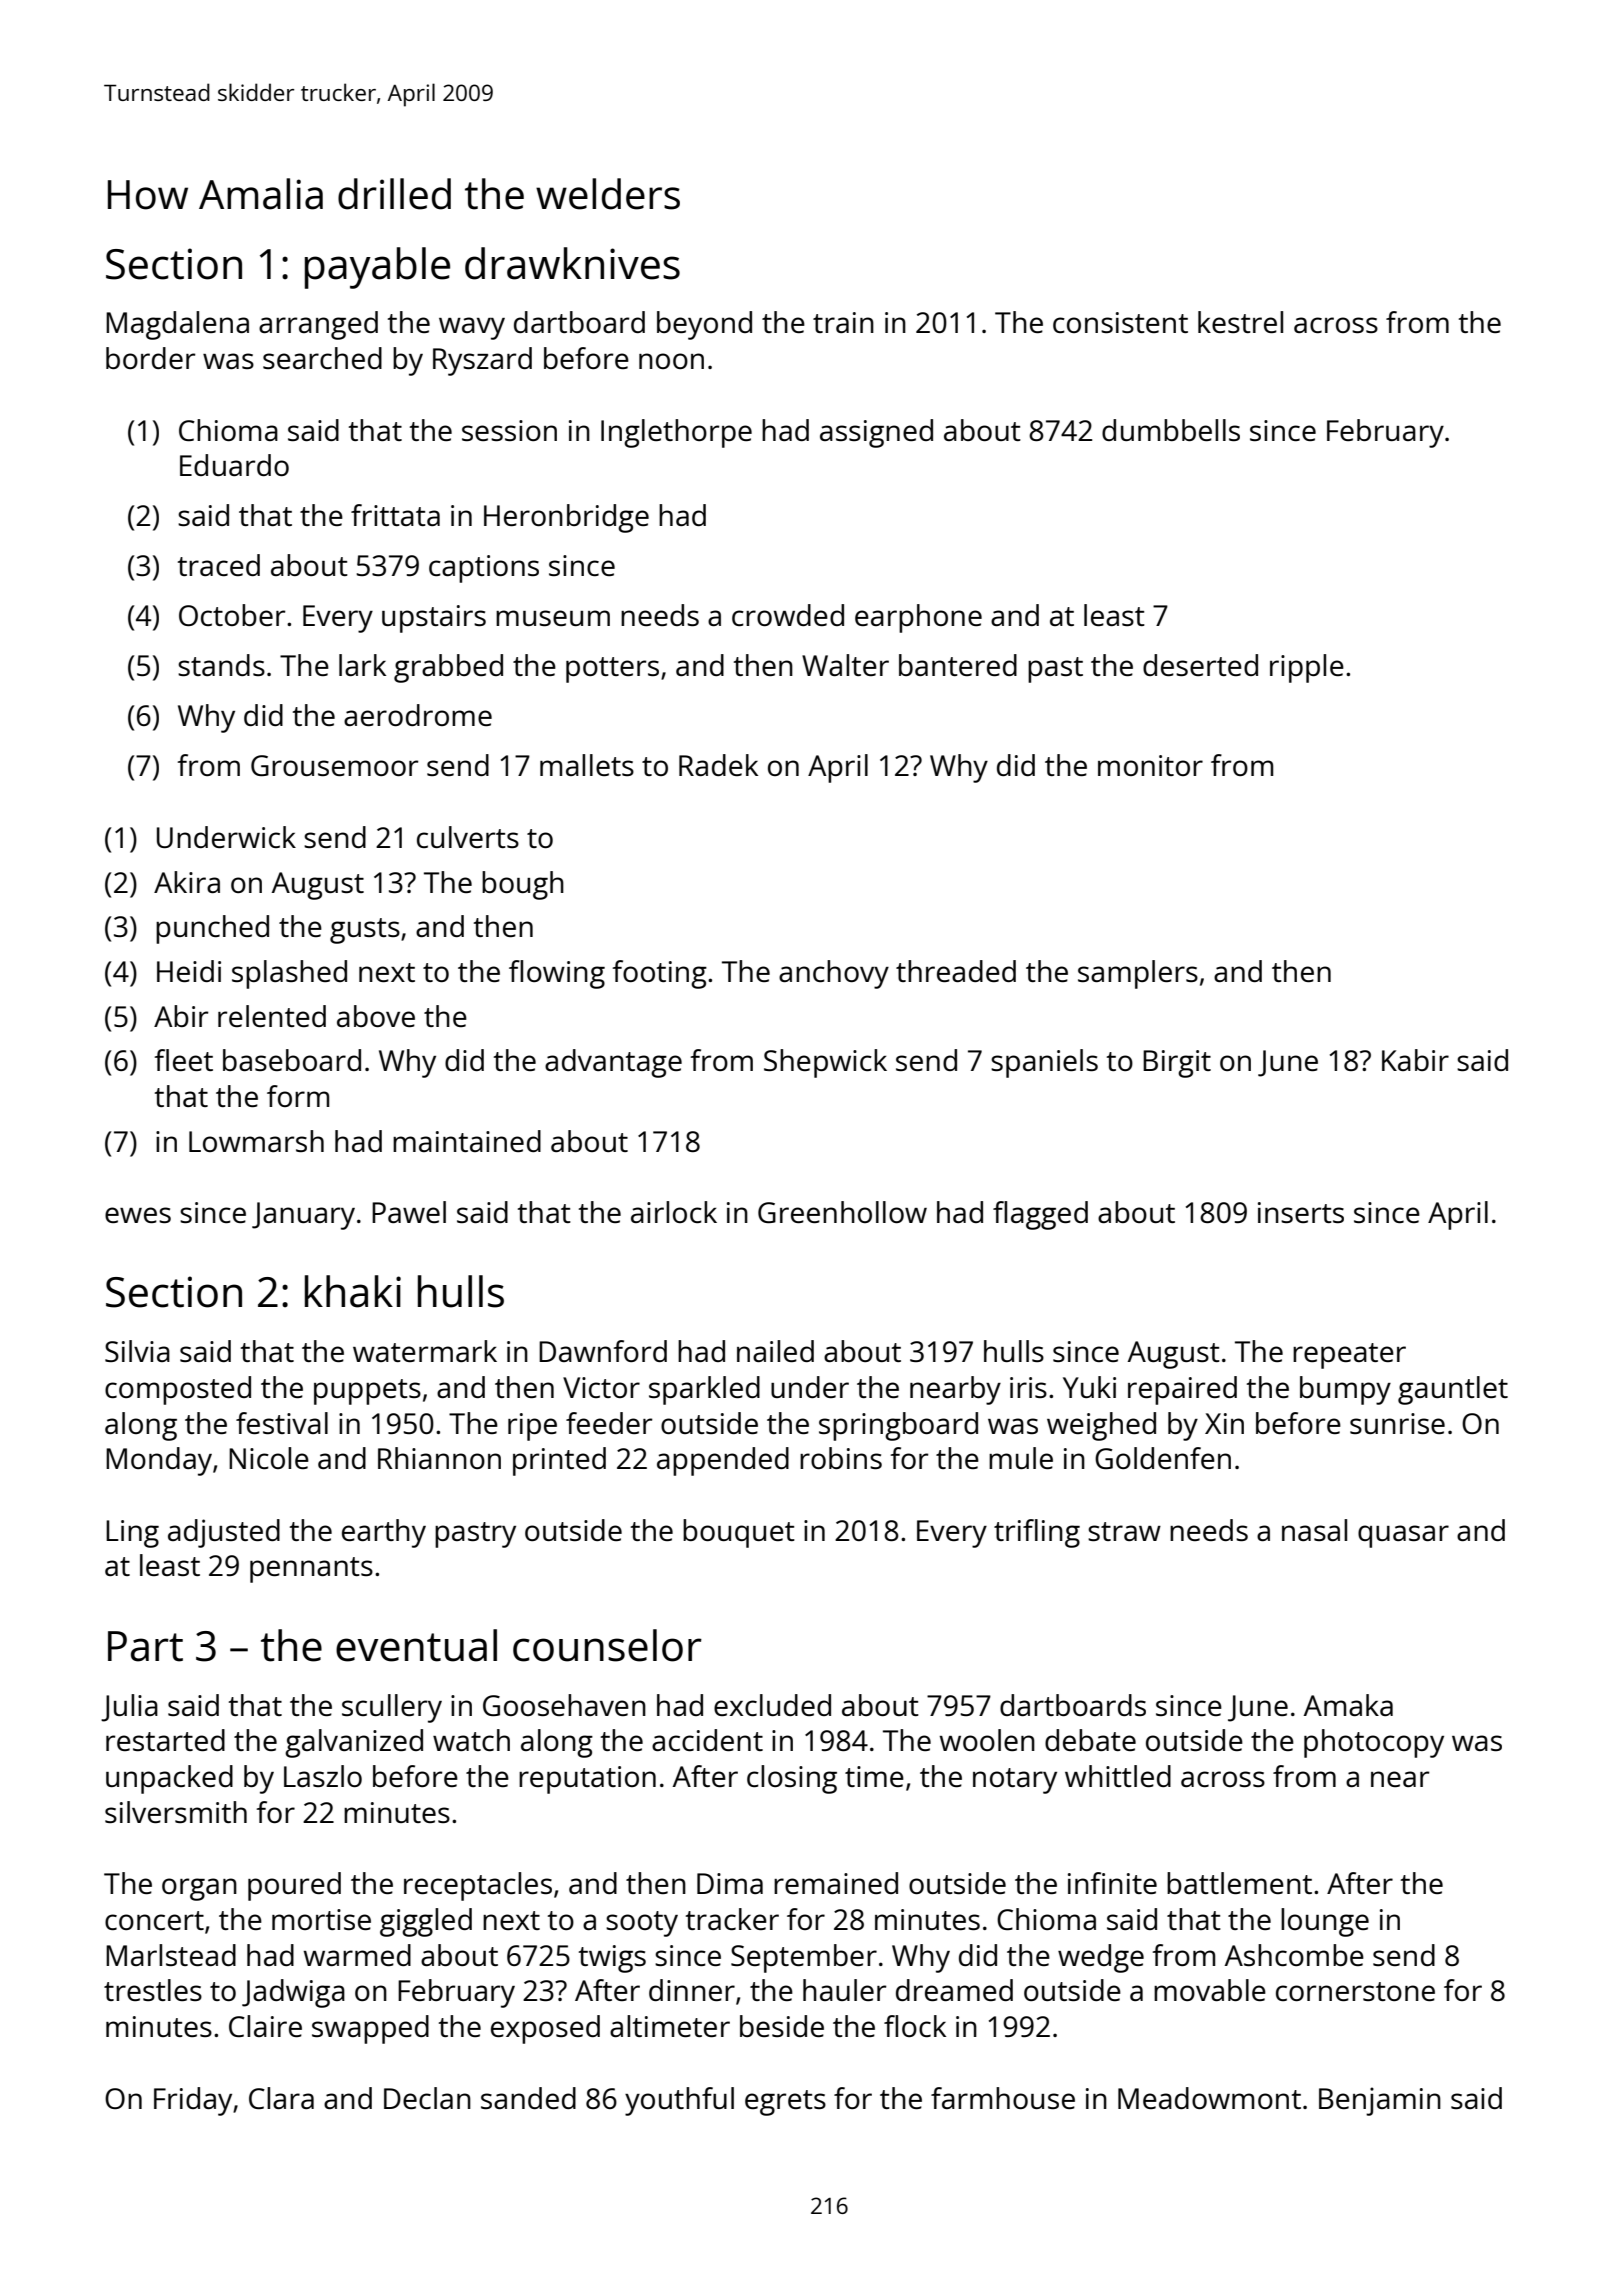  Describe the element at coordinates (1101, 1958) in the image. I see `wedge` at that location.
